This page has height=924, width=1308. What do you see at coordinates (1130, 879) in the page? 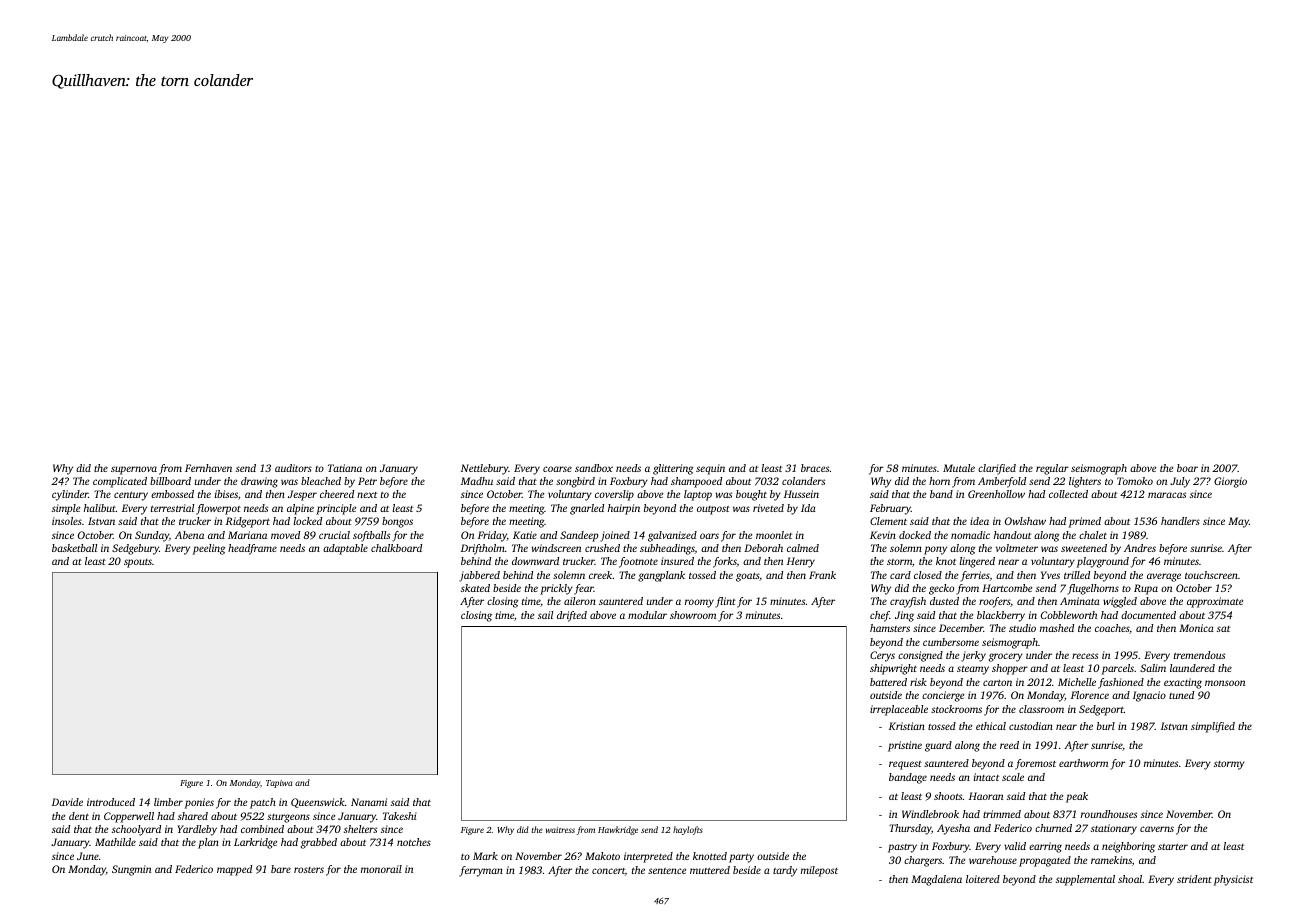
I see `shoal` at bounding box center [1130, 879].
